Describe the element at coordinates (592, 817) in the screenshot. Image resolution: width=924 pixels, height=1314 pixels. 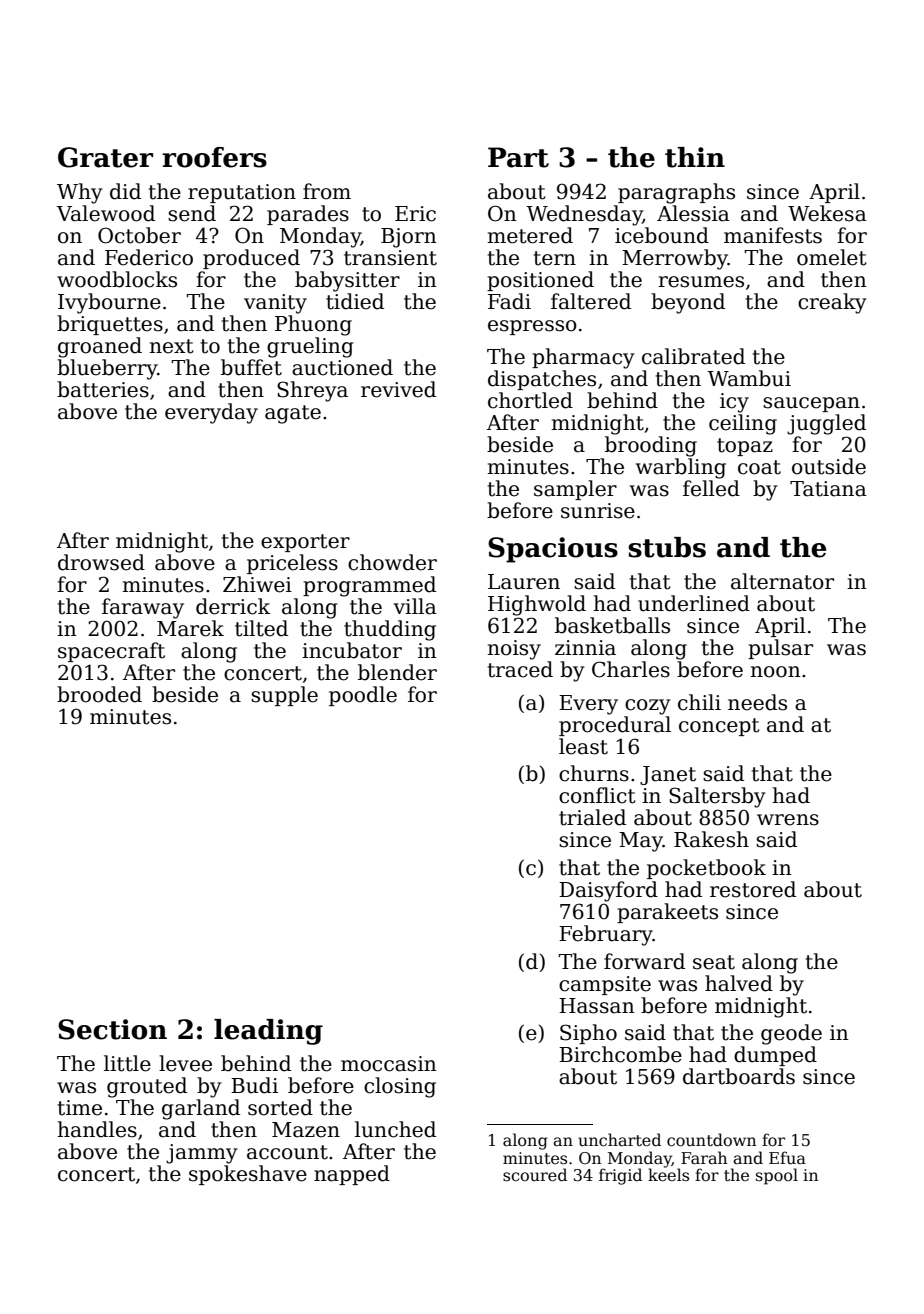
I see `trialed` at that location.
